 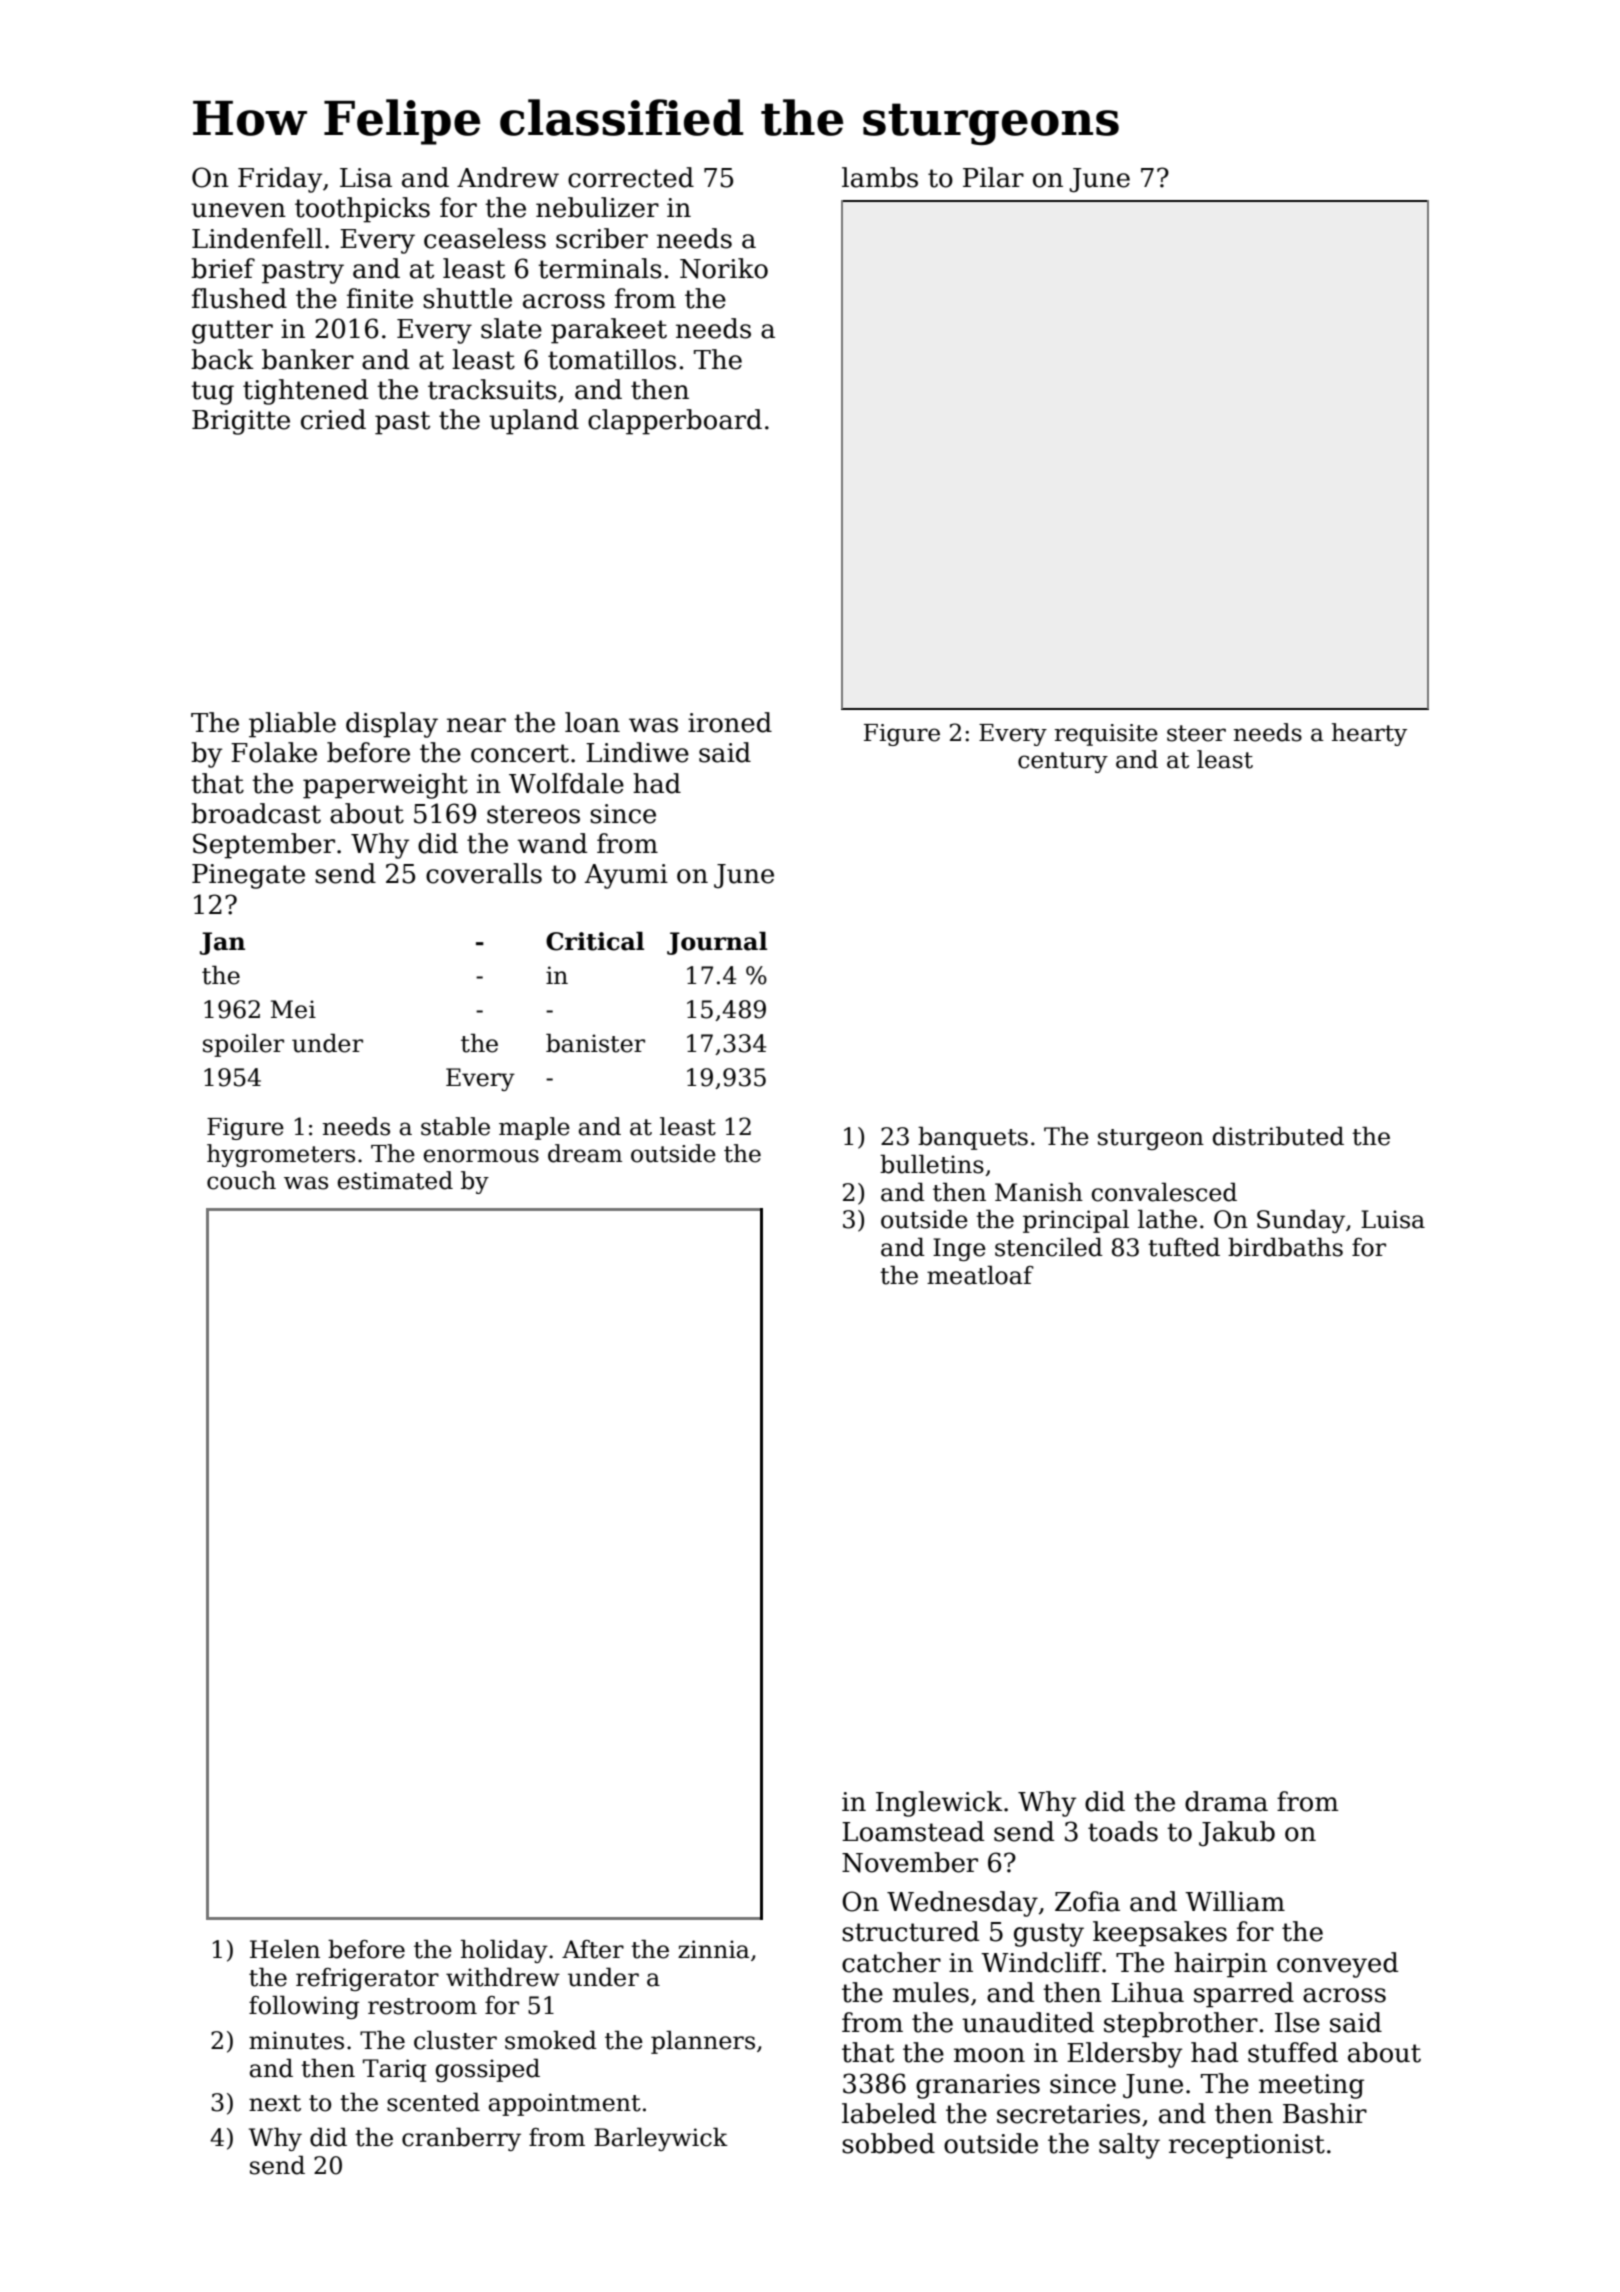 I want to click on Jakub, so click(x=1237, y=1833).
